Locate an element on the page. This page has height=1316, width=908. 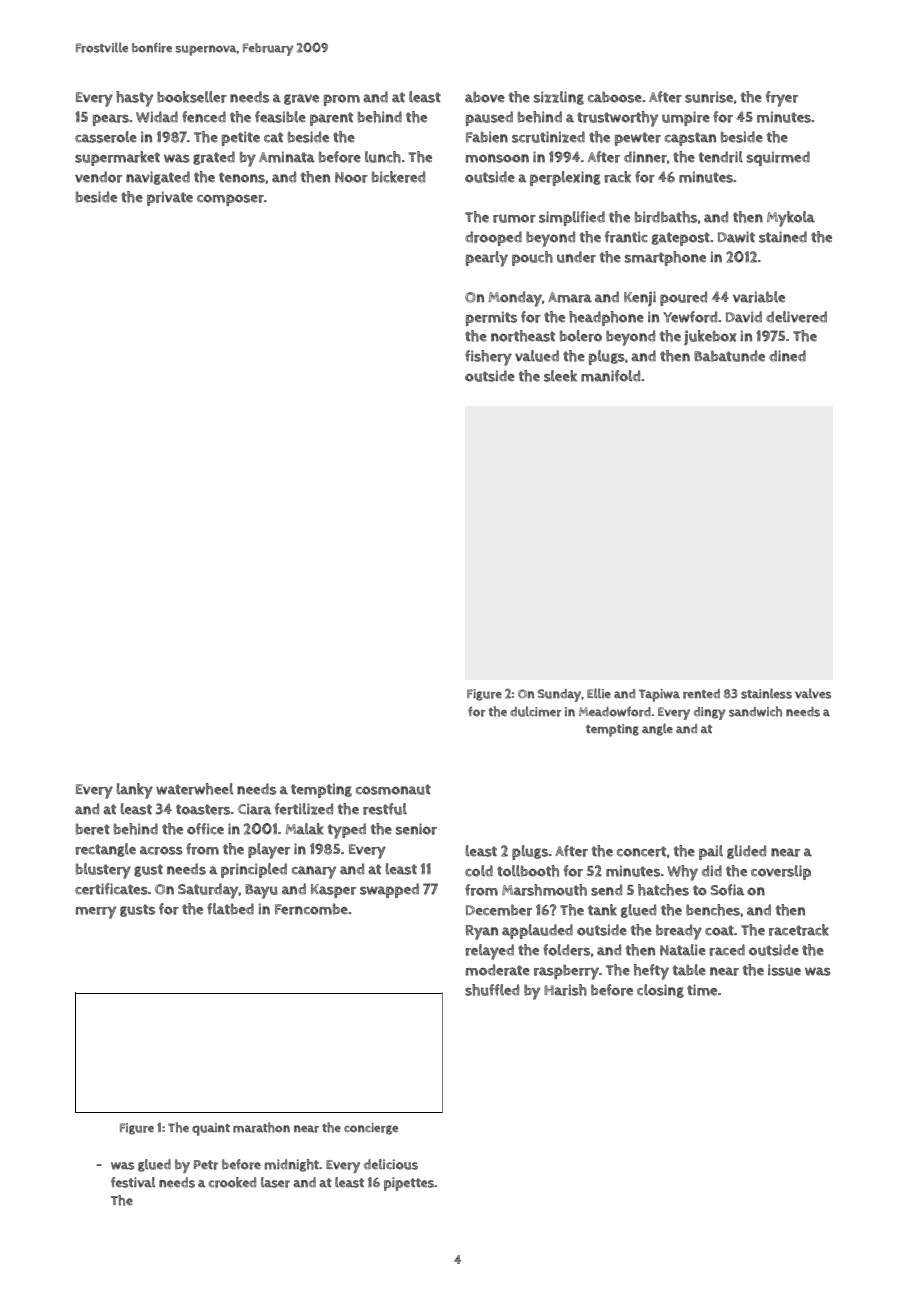
dined is located at coordinates (787, 356).
